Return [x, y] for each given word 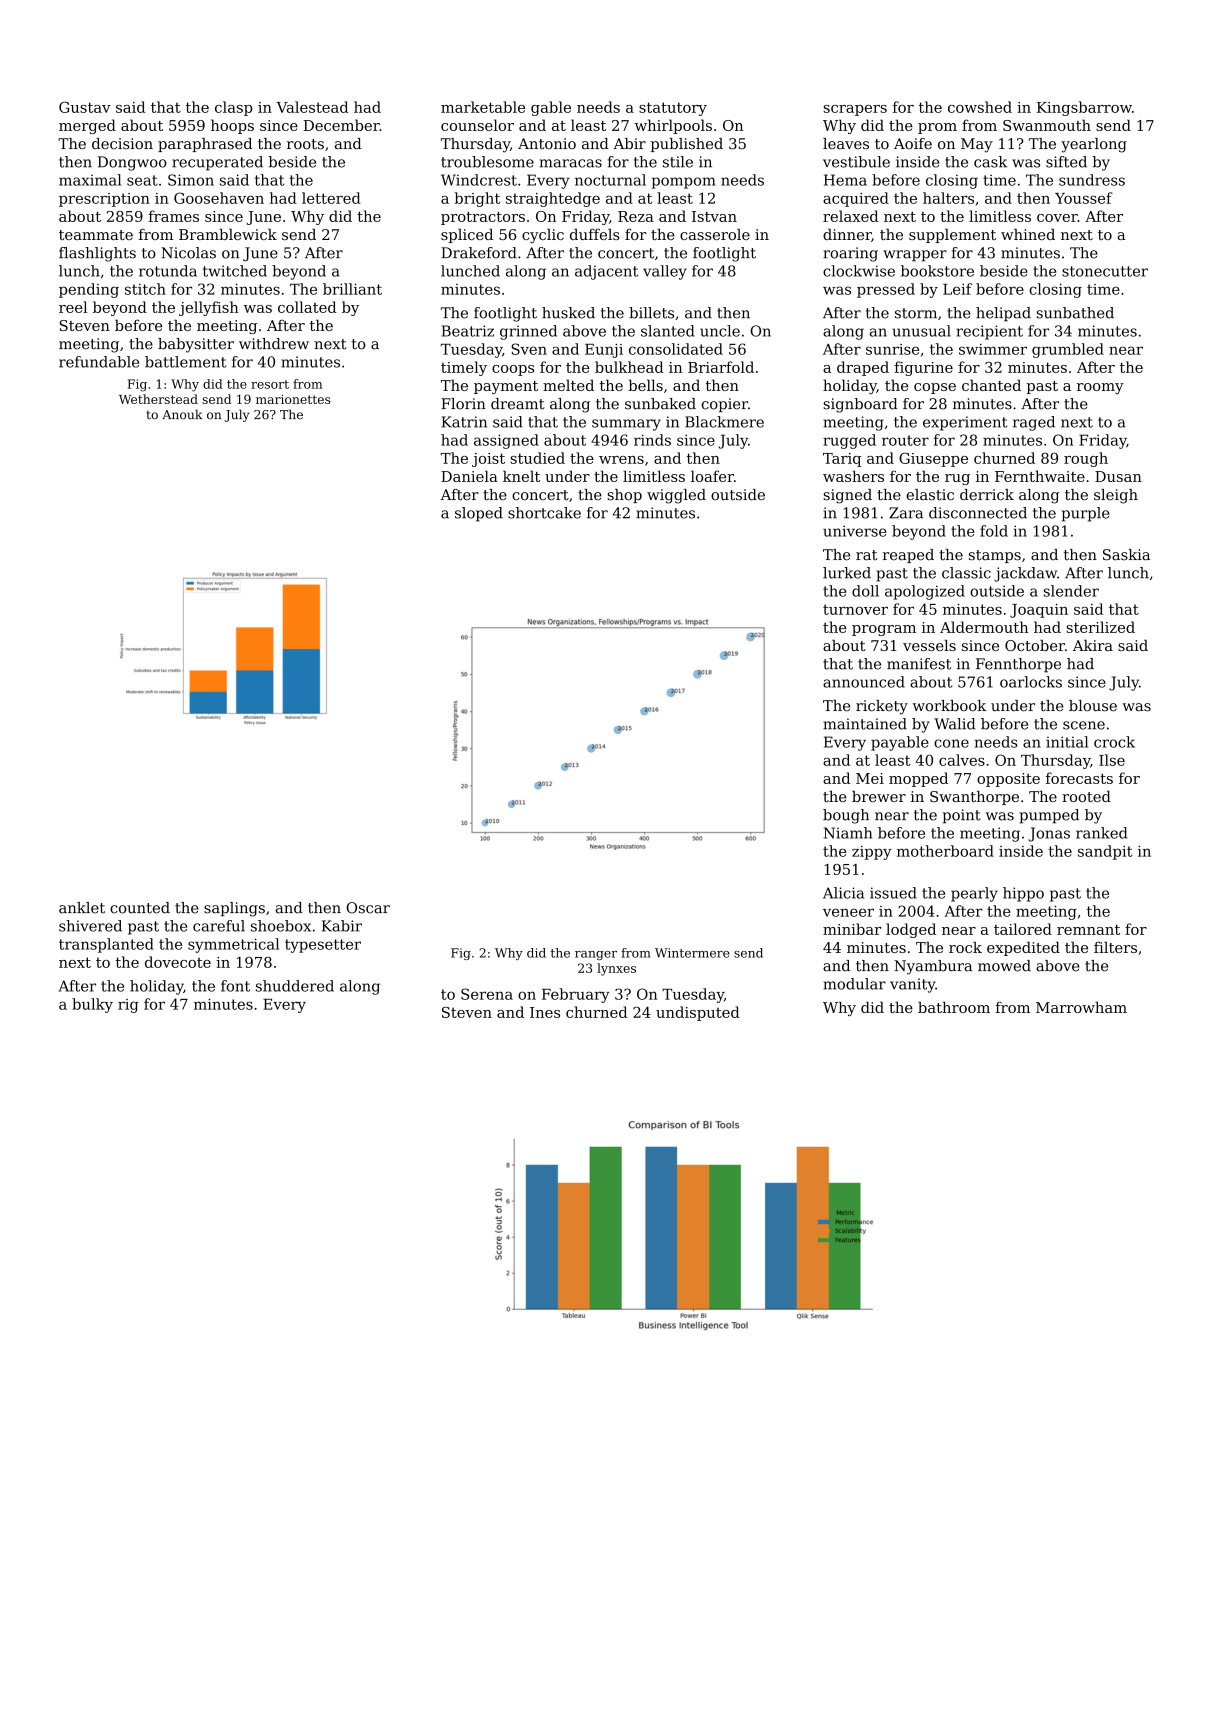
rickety [882, 707]
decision [122, 144]
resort [270, 384]
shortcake [544, 513]
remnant [1088, 929]
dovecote [178, 962]
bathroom [954, 1007]
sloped [479, 514]
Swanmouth [1047, 125]
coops [513, 370]
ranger [596, 955]
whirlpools [673, 126]
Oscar [368, 908]
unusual [921, 331]
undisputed [698, 1013]
